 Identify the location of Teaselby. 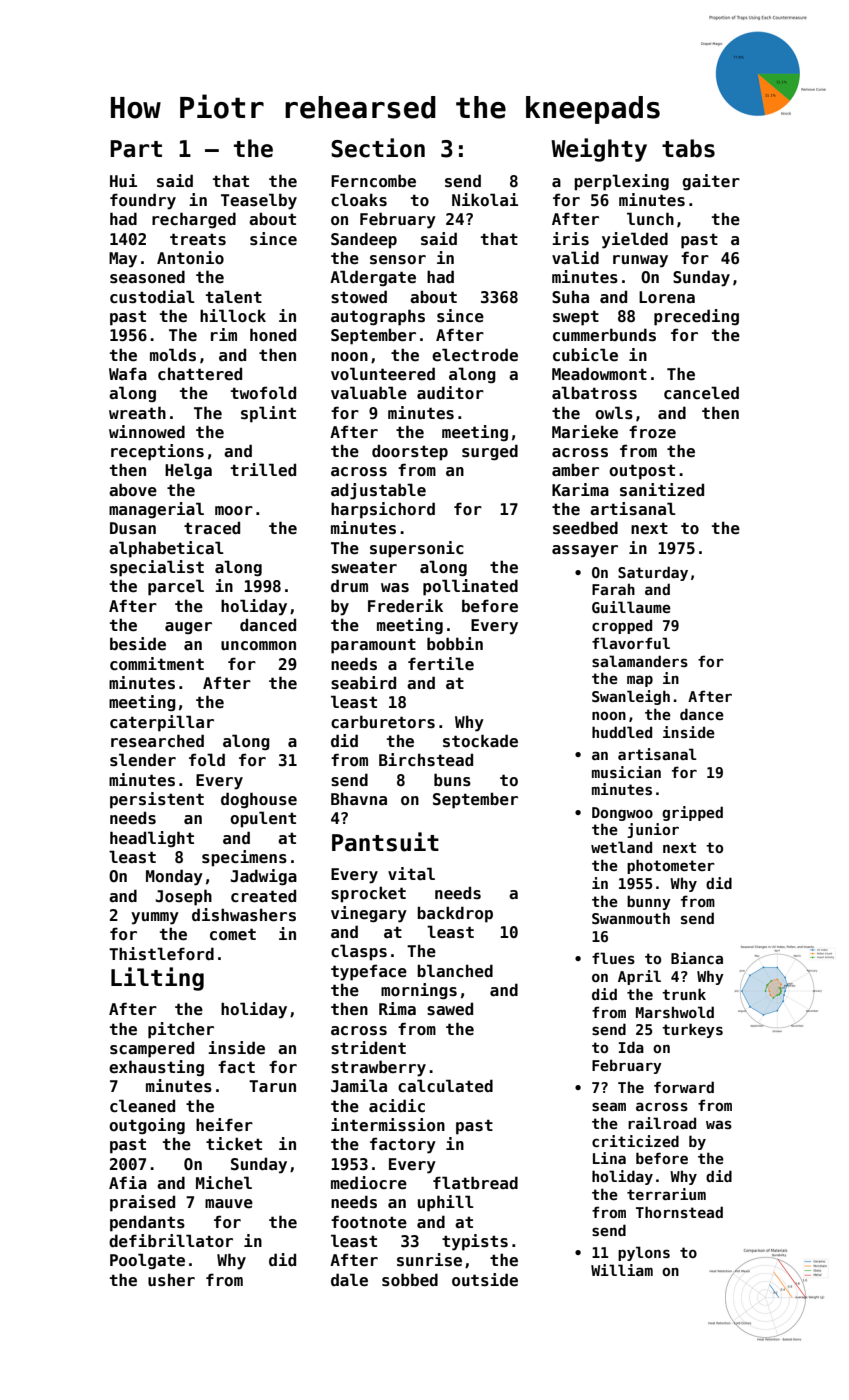
(259, 201).
